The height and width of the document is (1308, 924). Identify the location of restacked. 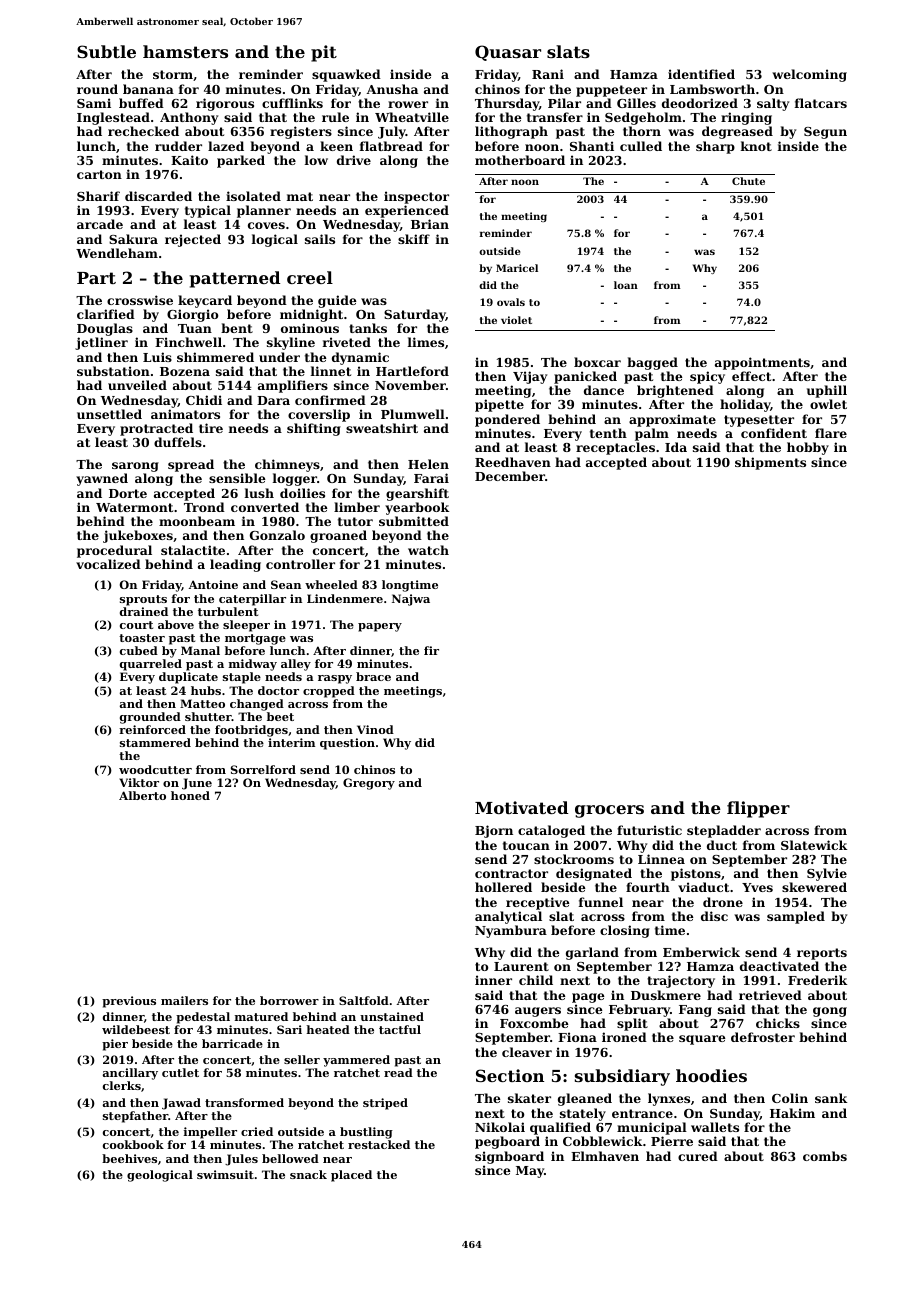
(379, 1144).
